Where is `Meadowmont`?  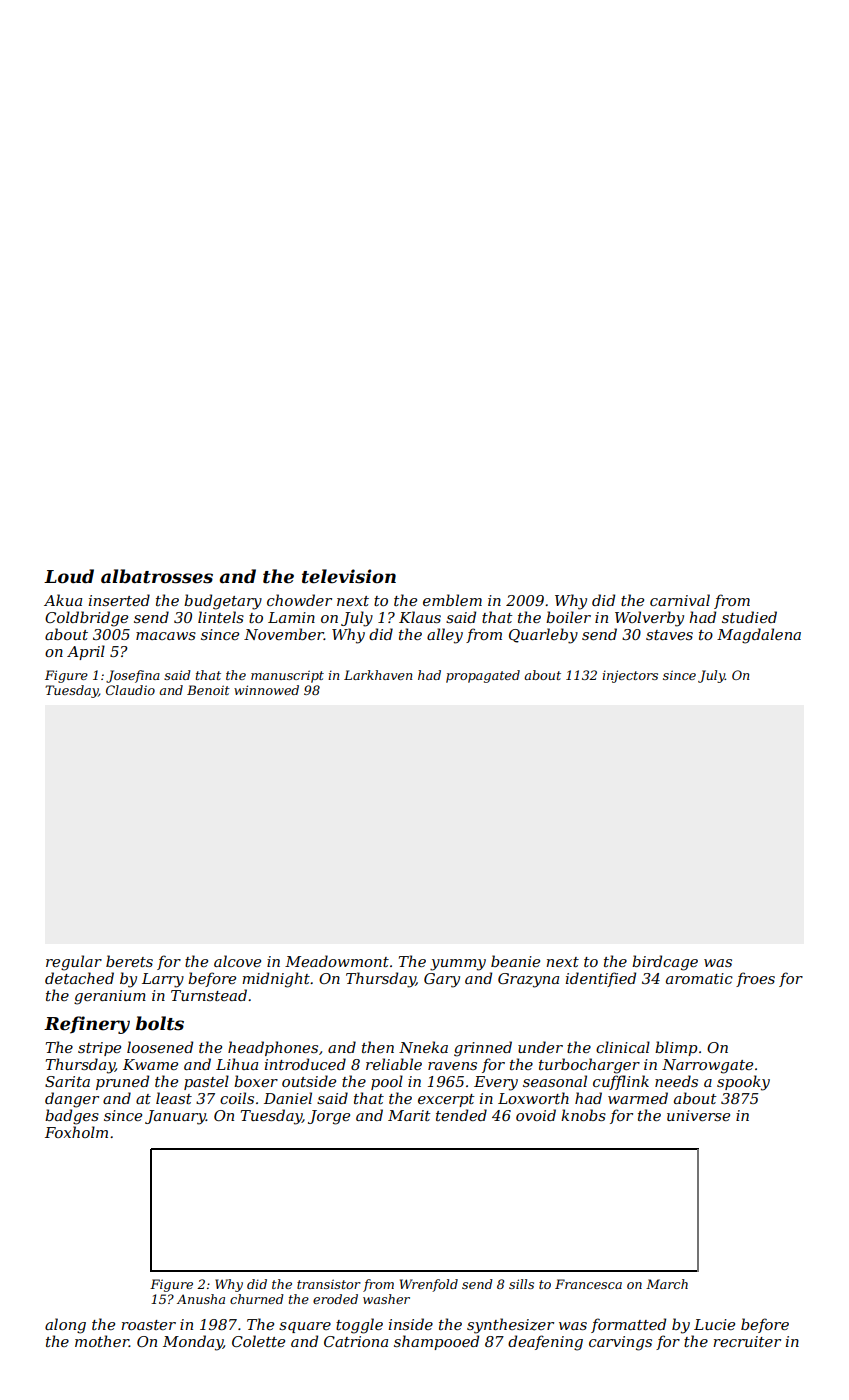 Meadowmont is located at coordinates (337, 961).
